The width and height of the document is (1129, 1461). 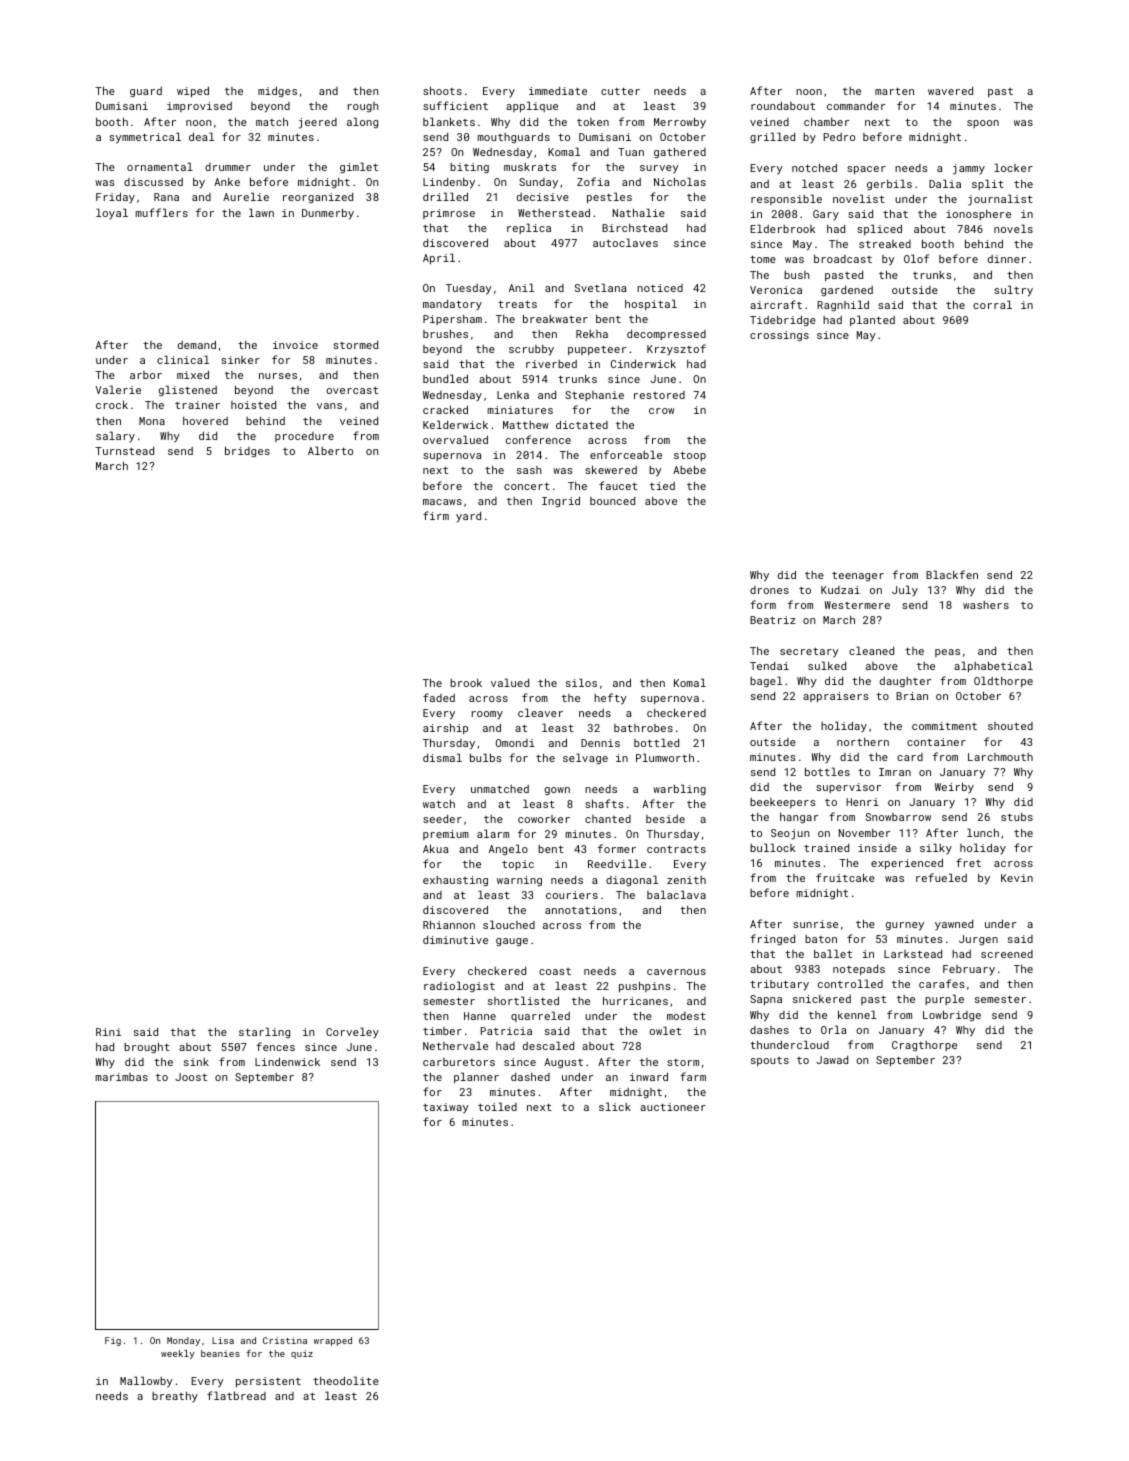 I want to click on dictated, so click(x=582, y=424).
